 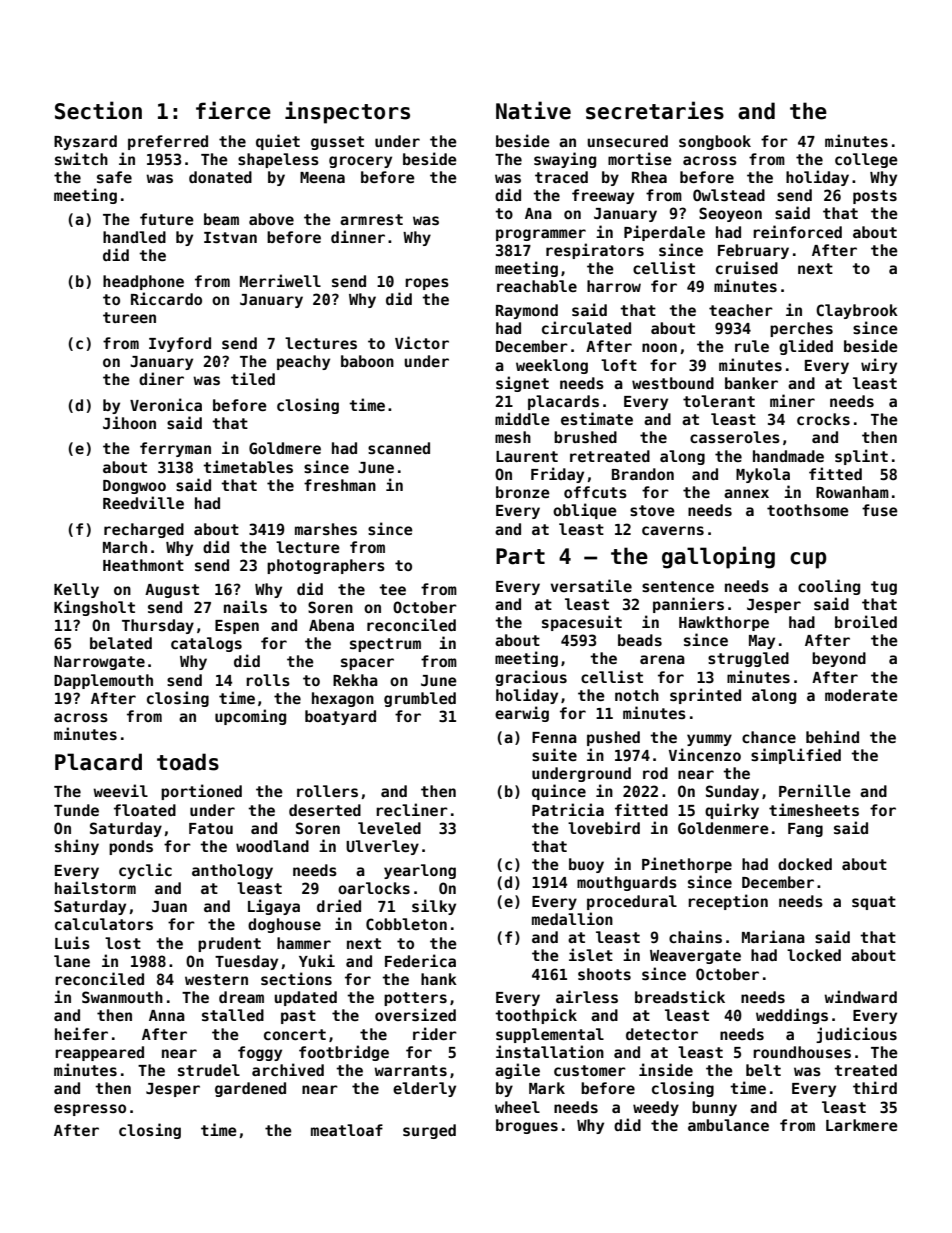 I want to click on weeklong, so click(x=552, y=366).
